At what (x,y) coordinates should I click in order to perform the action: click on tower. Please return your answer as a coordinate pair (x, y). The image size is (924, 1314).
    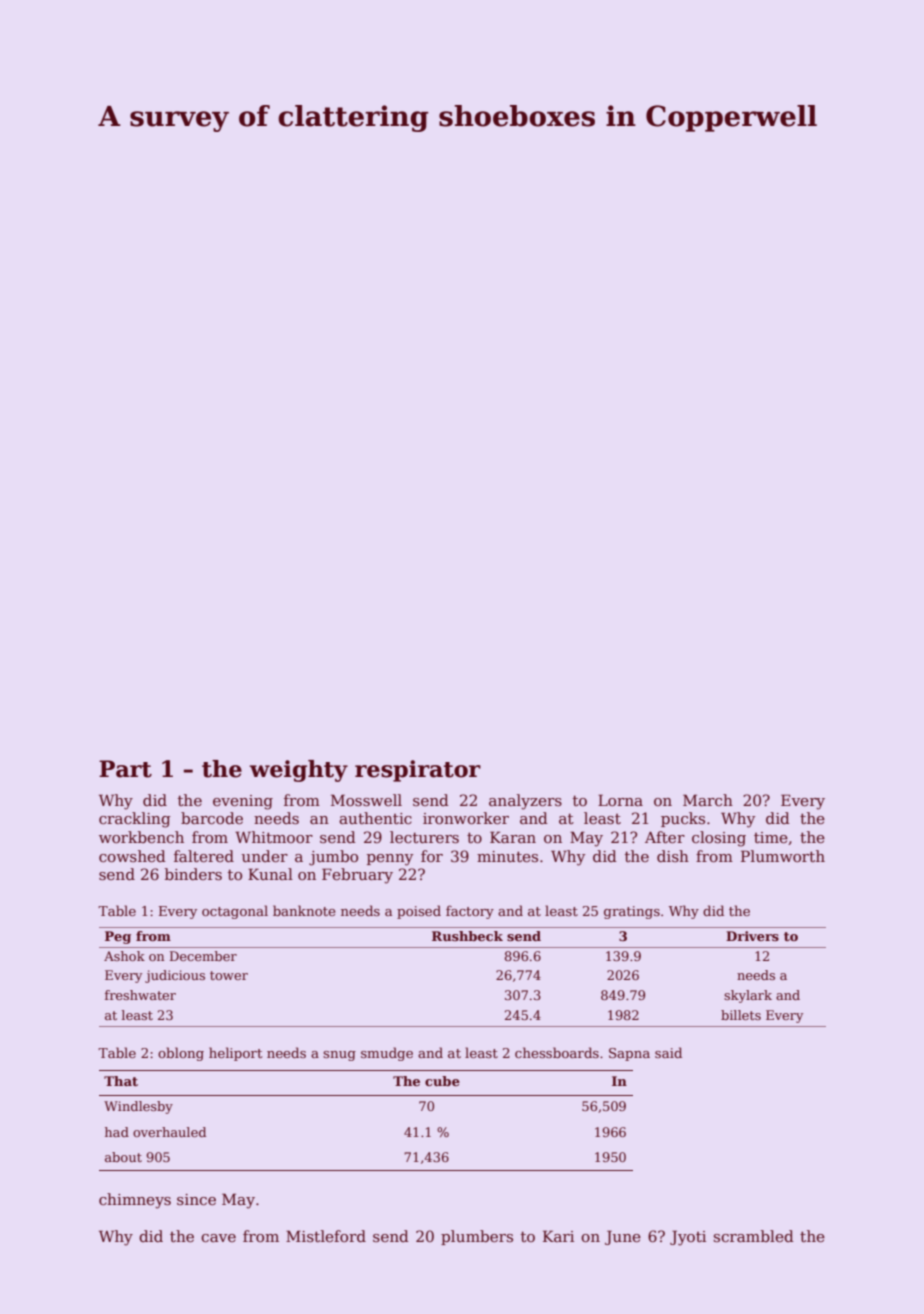
    Looking at the image, I should click on (229, 975).
